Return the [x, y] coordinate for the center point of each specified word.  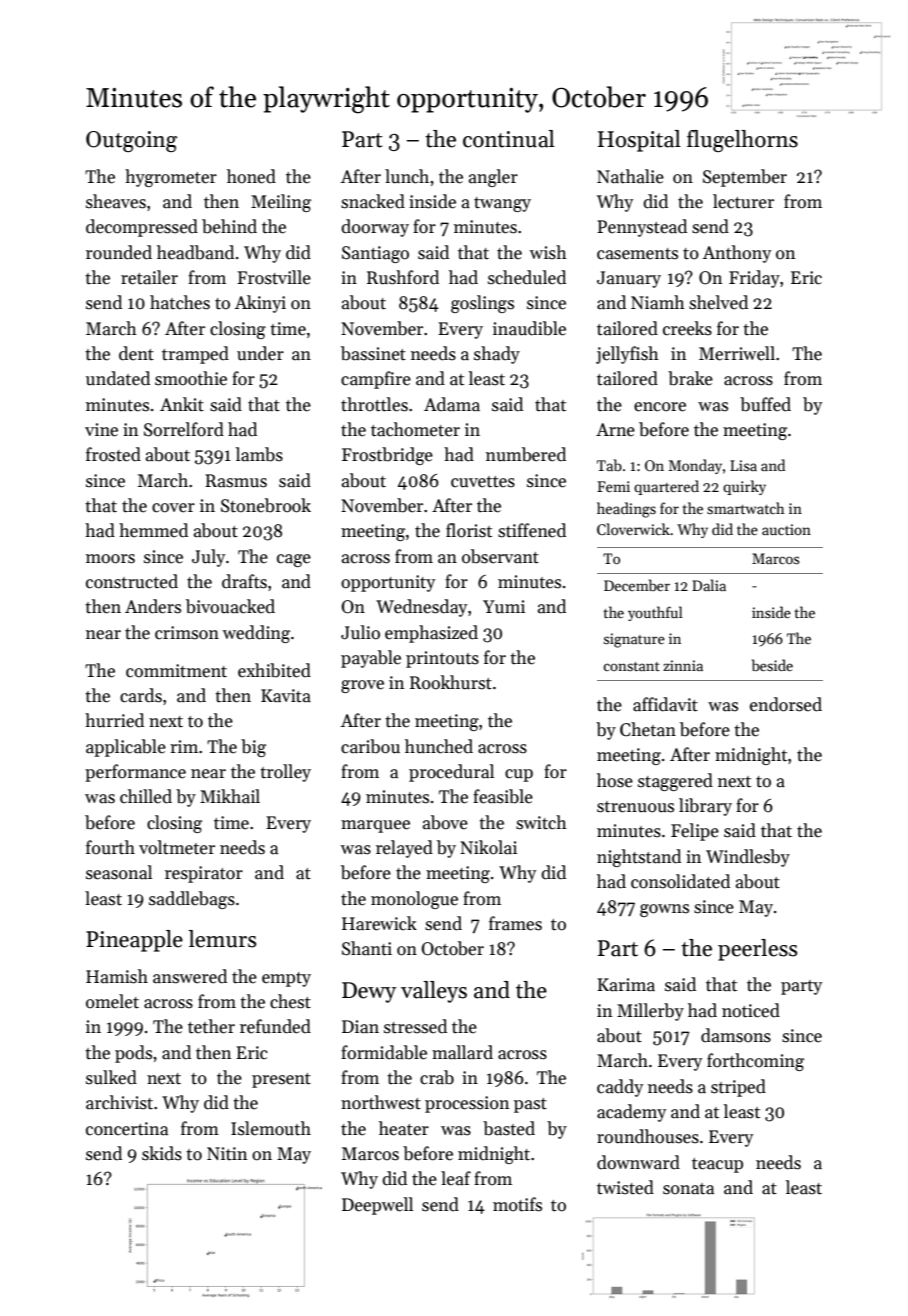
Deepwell [377, 1206]
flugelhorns [742, 141]
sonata [688, 1189]
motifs [517, 1204]
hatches [180, 302]
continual [509, 139]
